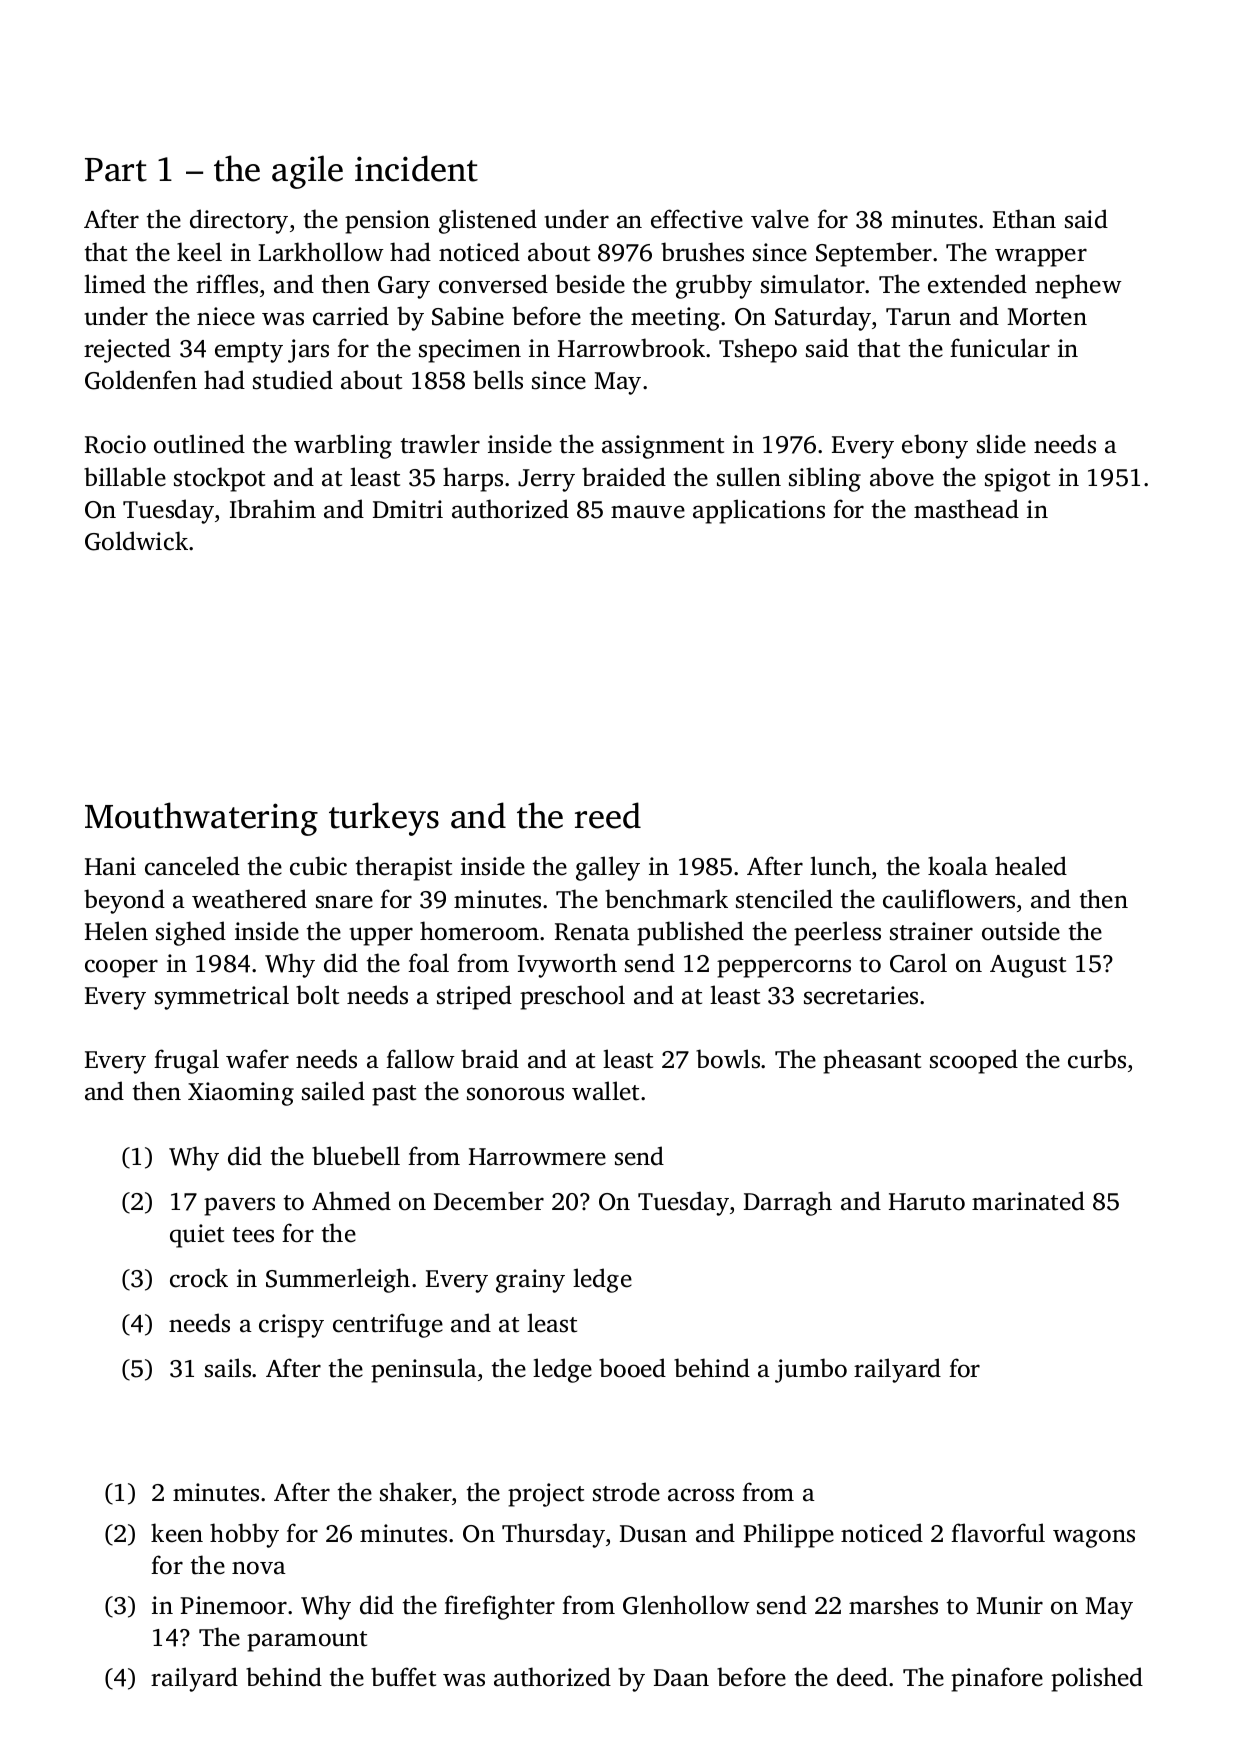 The height and width of the document is (1749, 1237). Describe the element at coordinates (233, 1605) in the document. I see `Pinemoor` at that location.
